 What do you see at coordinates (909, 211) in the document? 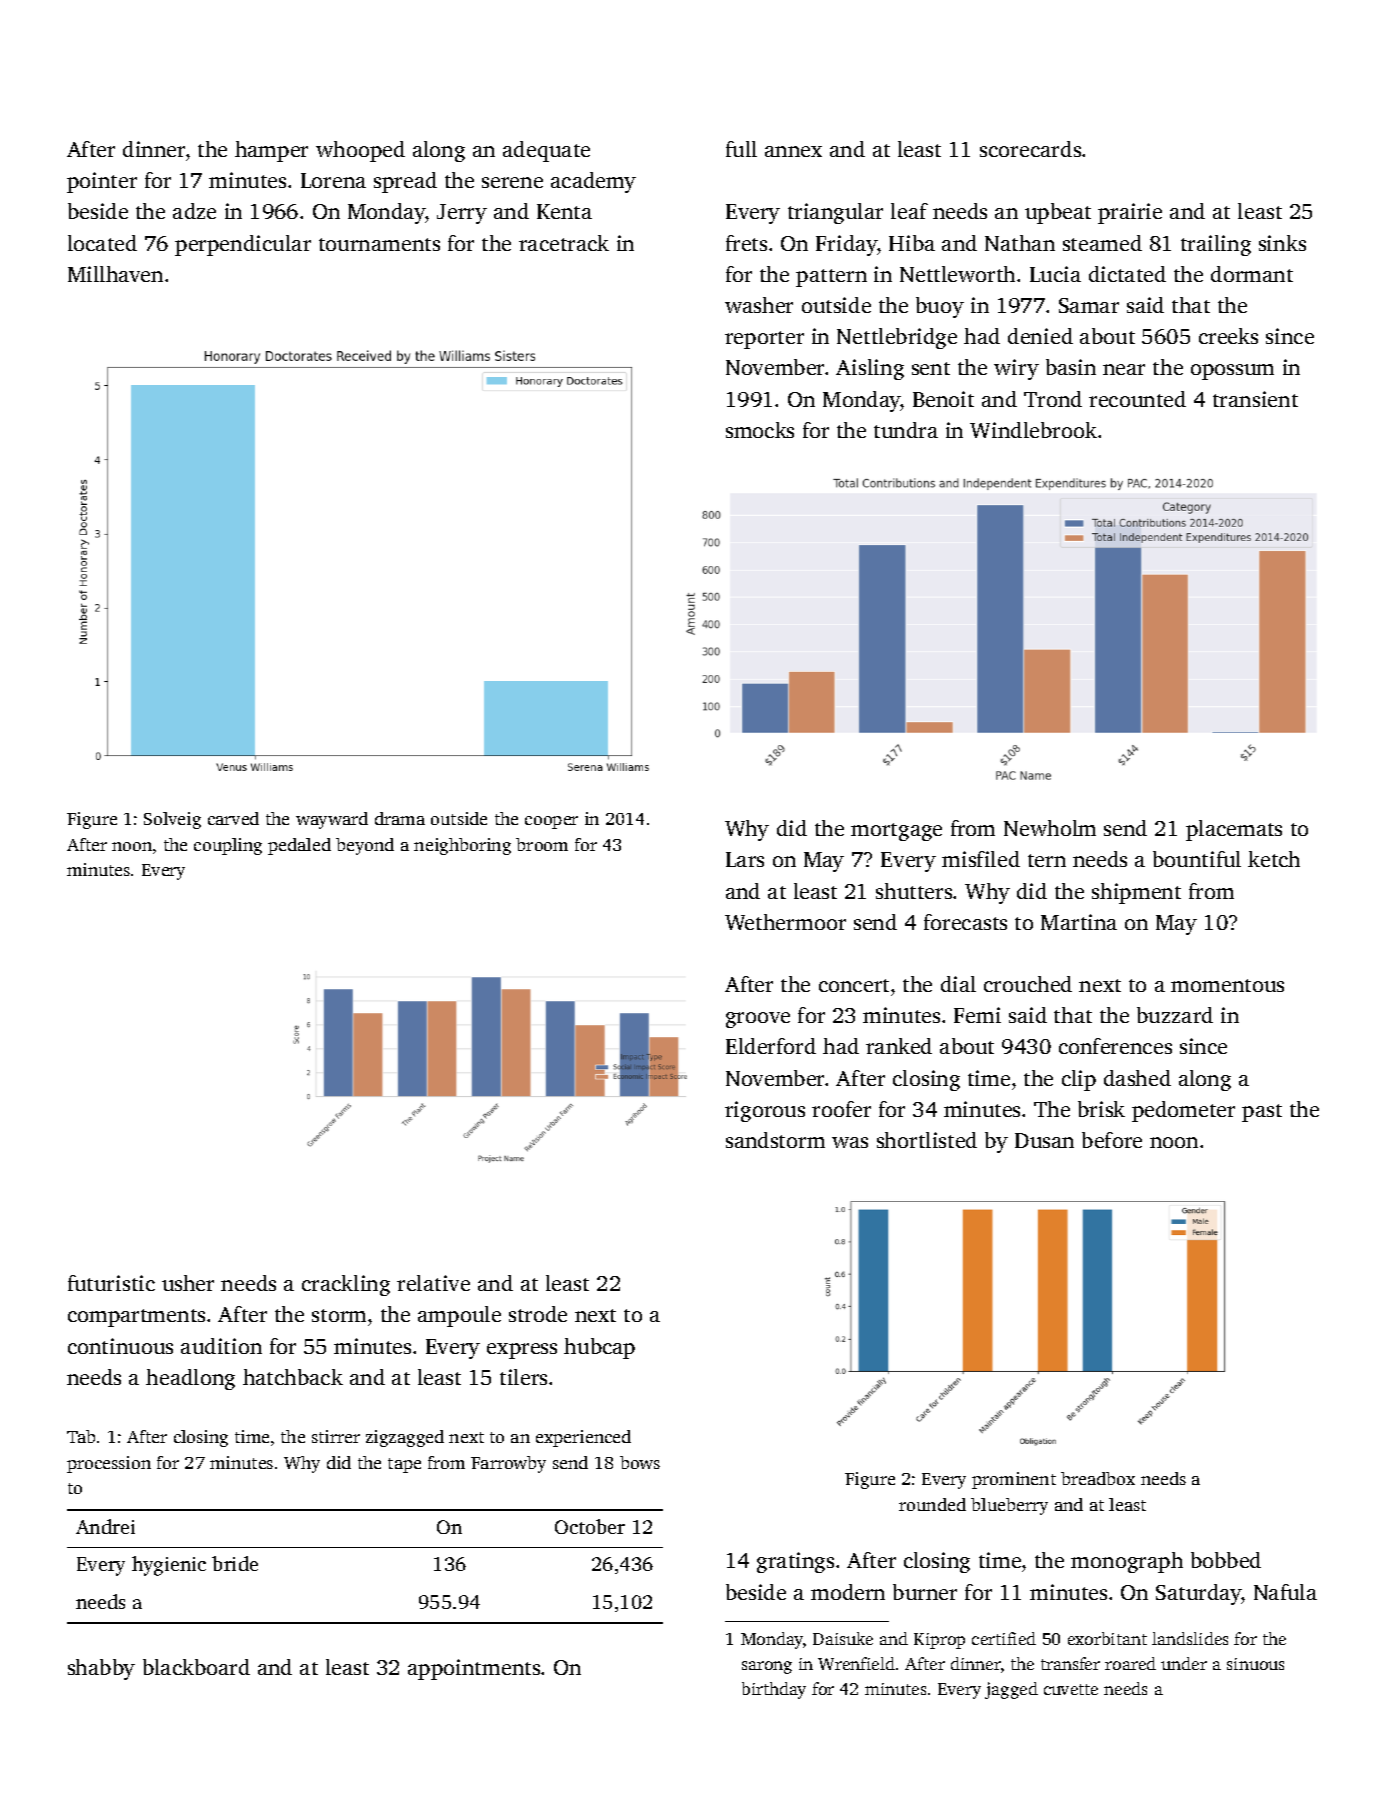
I see `leaf` at bounding box center [909, 211].
